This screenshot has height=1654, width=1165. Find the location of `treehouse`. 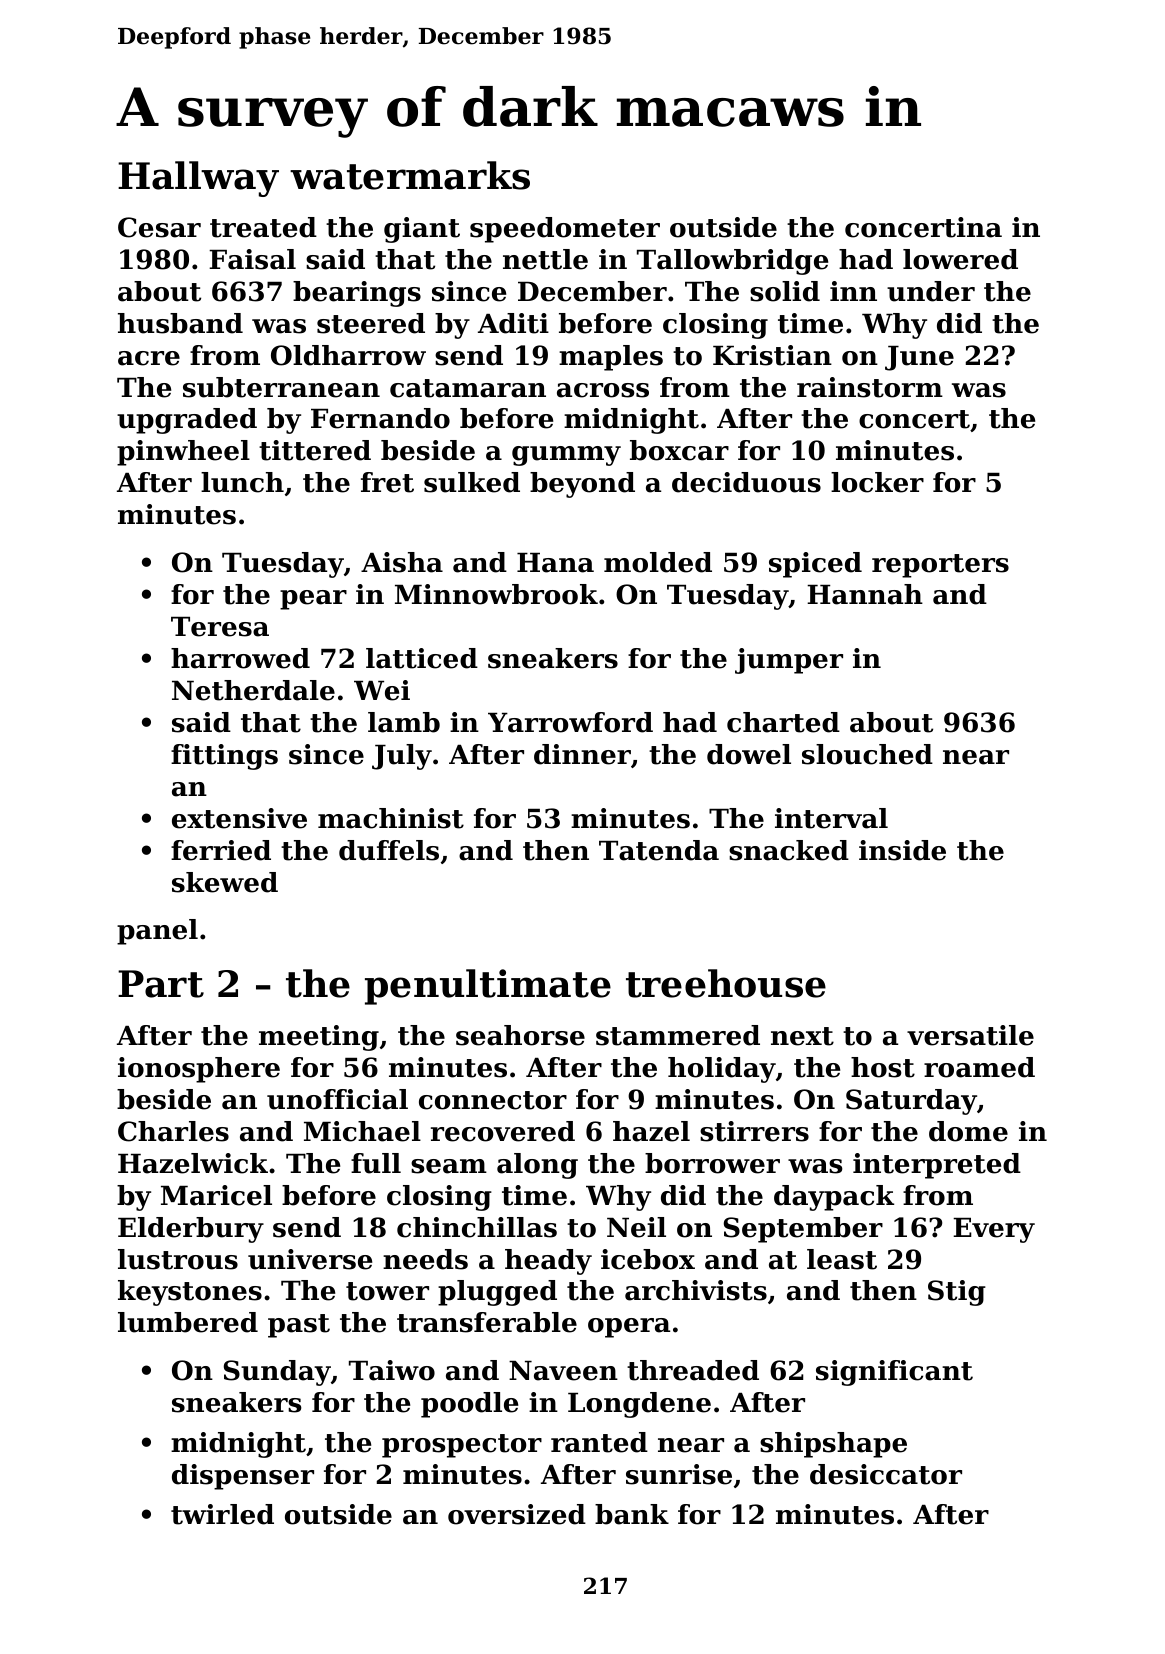

treehouse is located at coordinates (726, 983).
